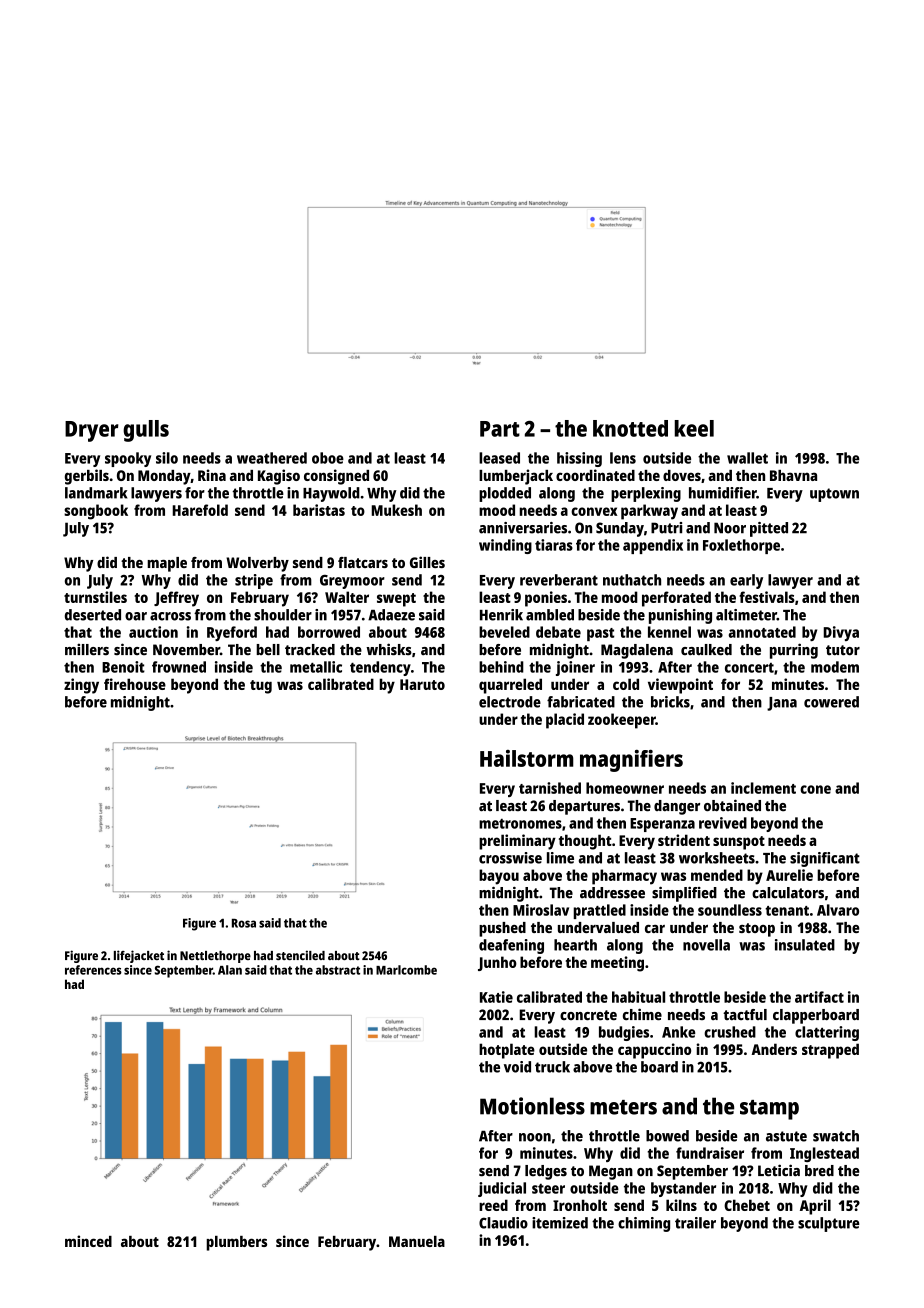 This screenshot has width=924, height=1308. Describe the element at coordinates (146, 431) in the screenshot. I see `gulls` at that location.
